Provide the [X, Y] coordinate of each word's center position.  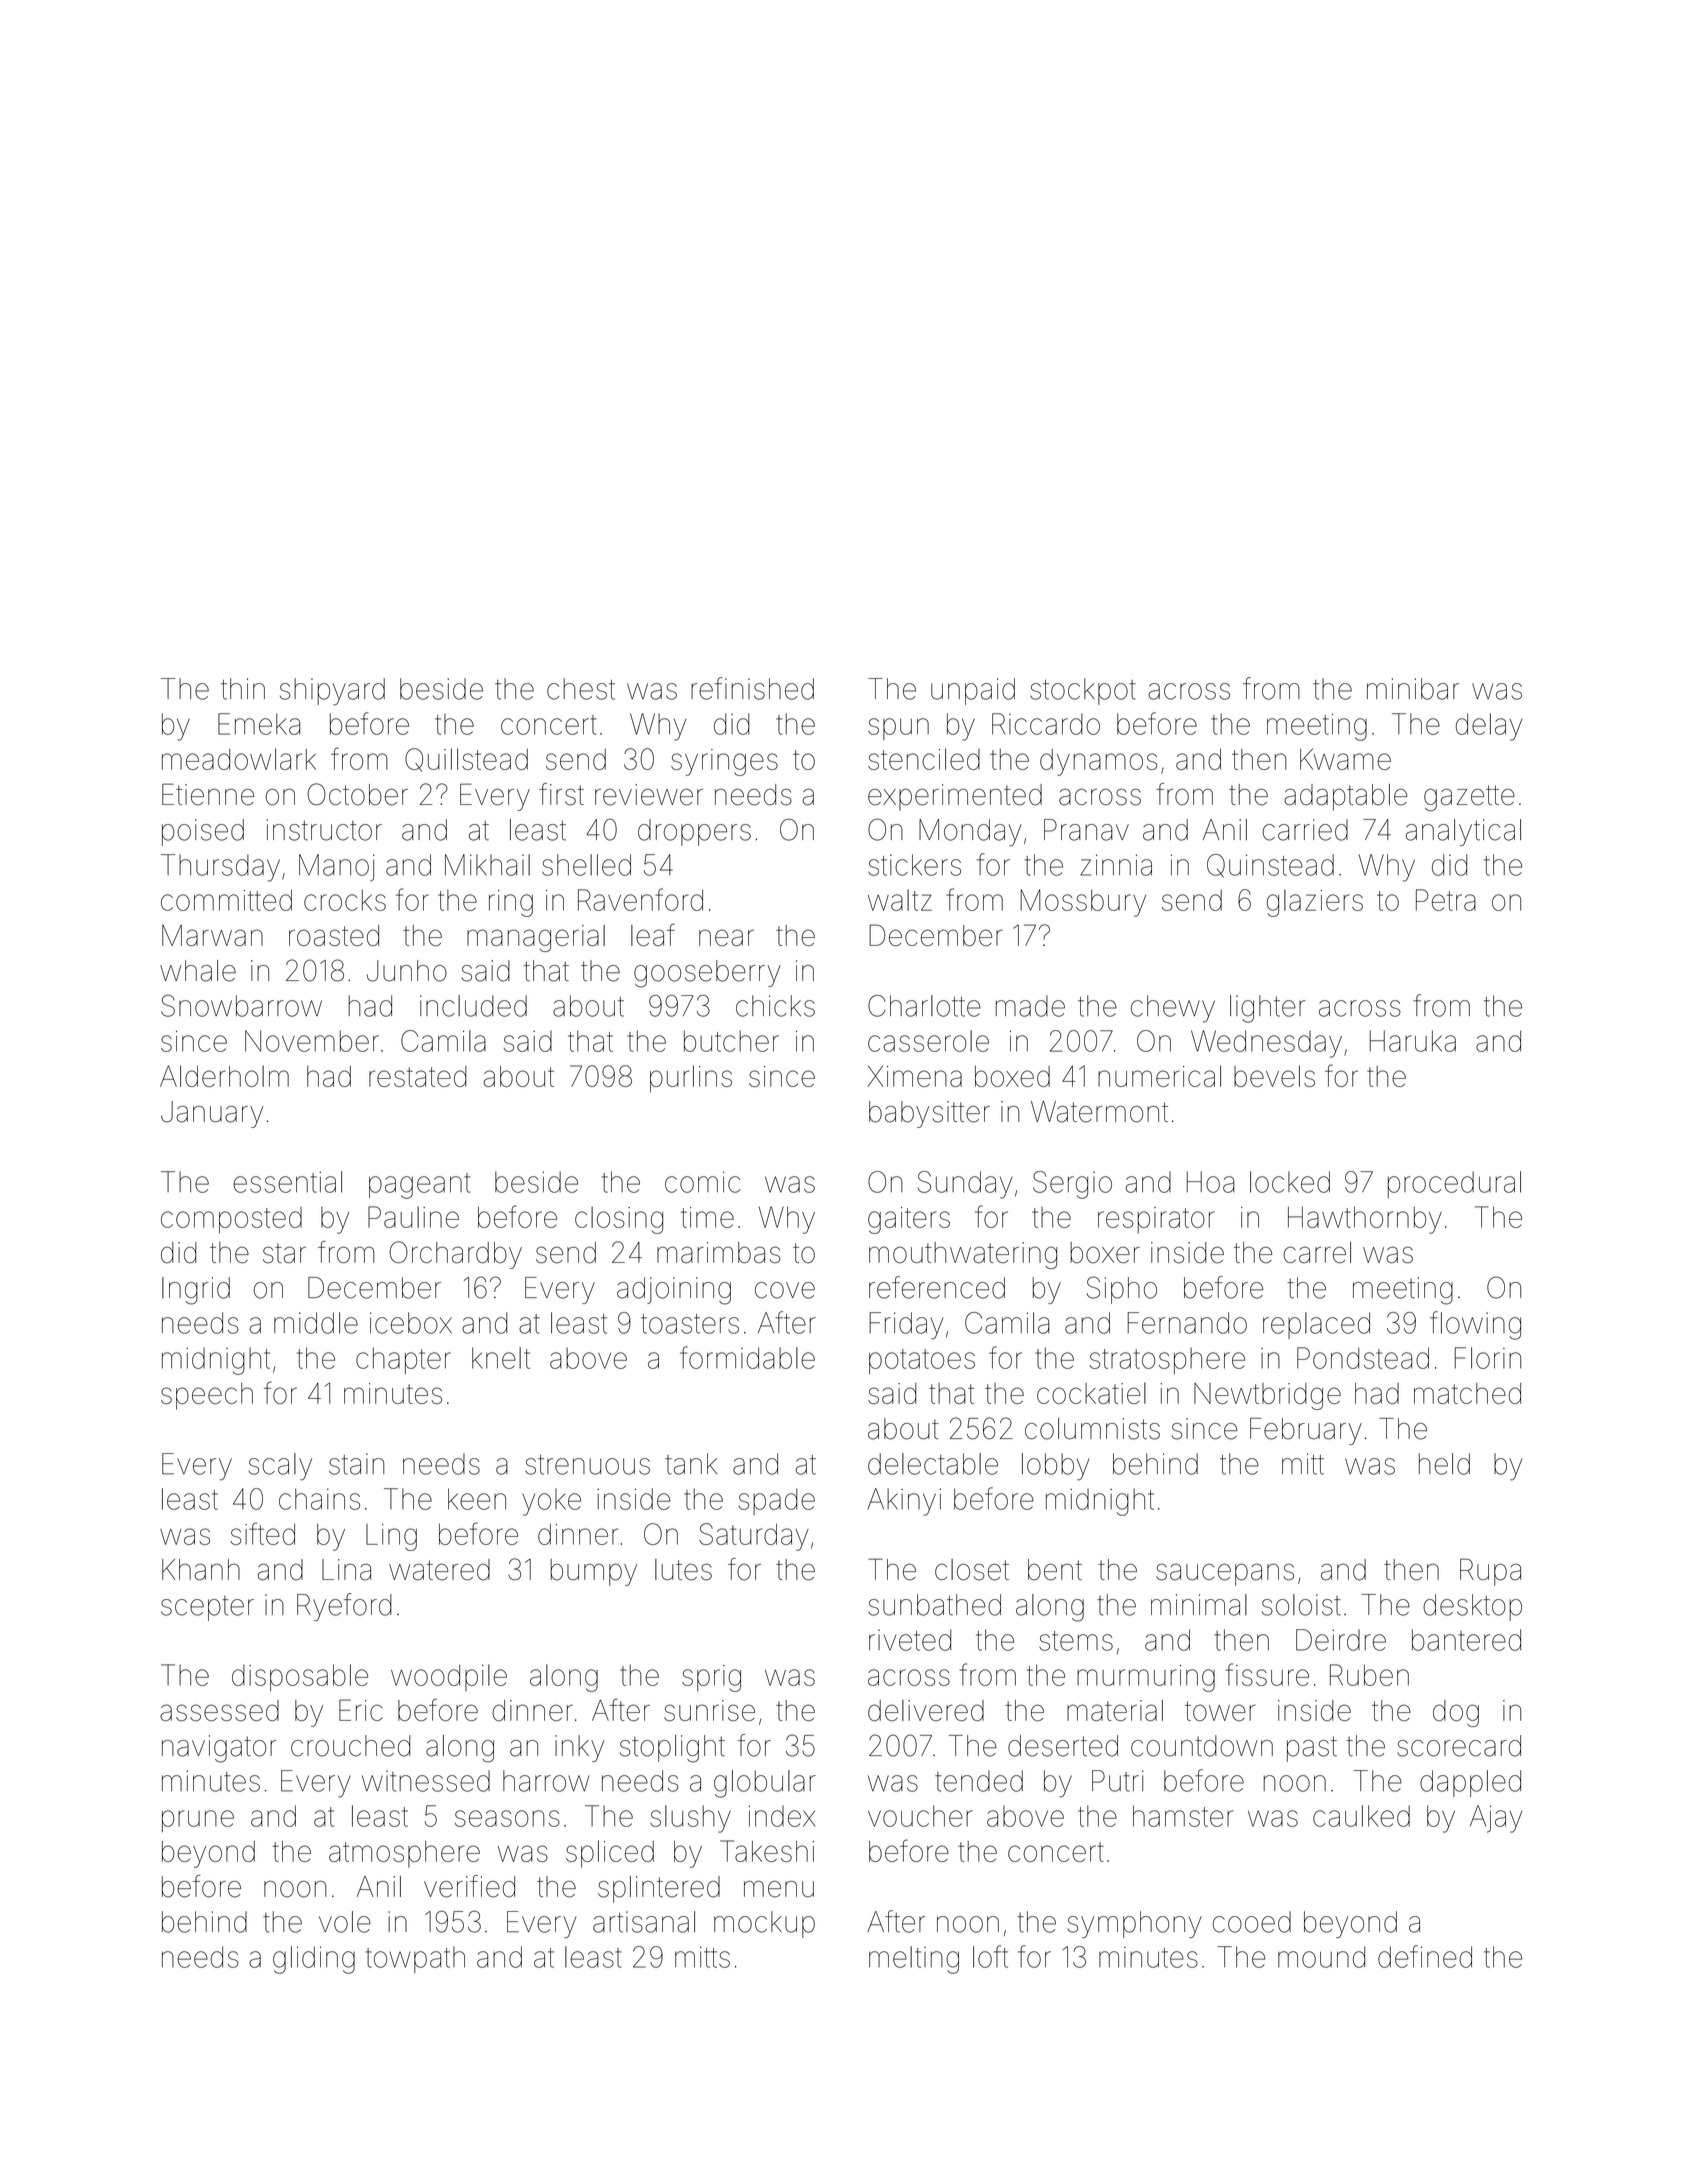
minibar [1413, 689]
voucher [920, 1816]
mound [1321, 1957]
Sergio [1072, 1185]
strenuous [587, 1465]
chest [581, 689]
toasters [690, 1324]
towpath [415, 1959]
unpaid [973, 691]
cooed [1252, 1922]
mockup [764, 1924]
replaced [1316, 1325]
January [212, 1114]
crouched [350, 1746]
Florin [1488, 1358]
